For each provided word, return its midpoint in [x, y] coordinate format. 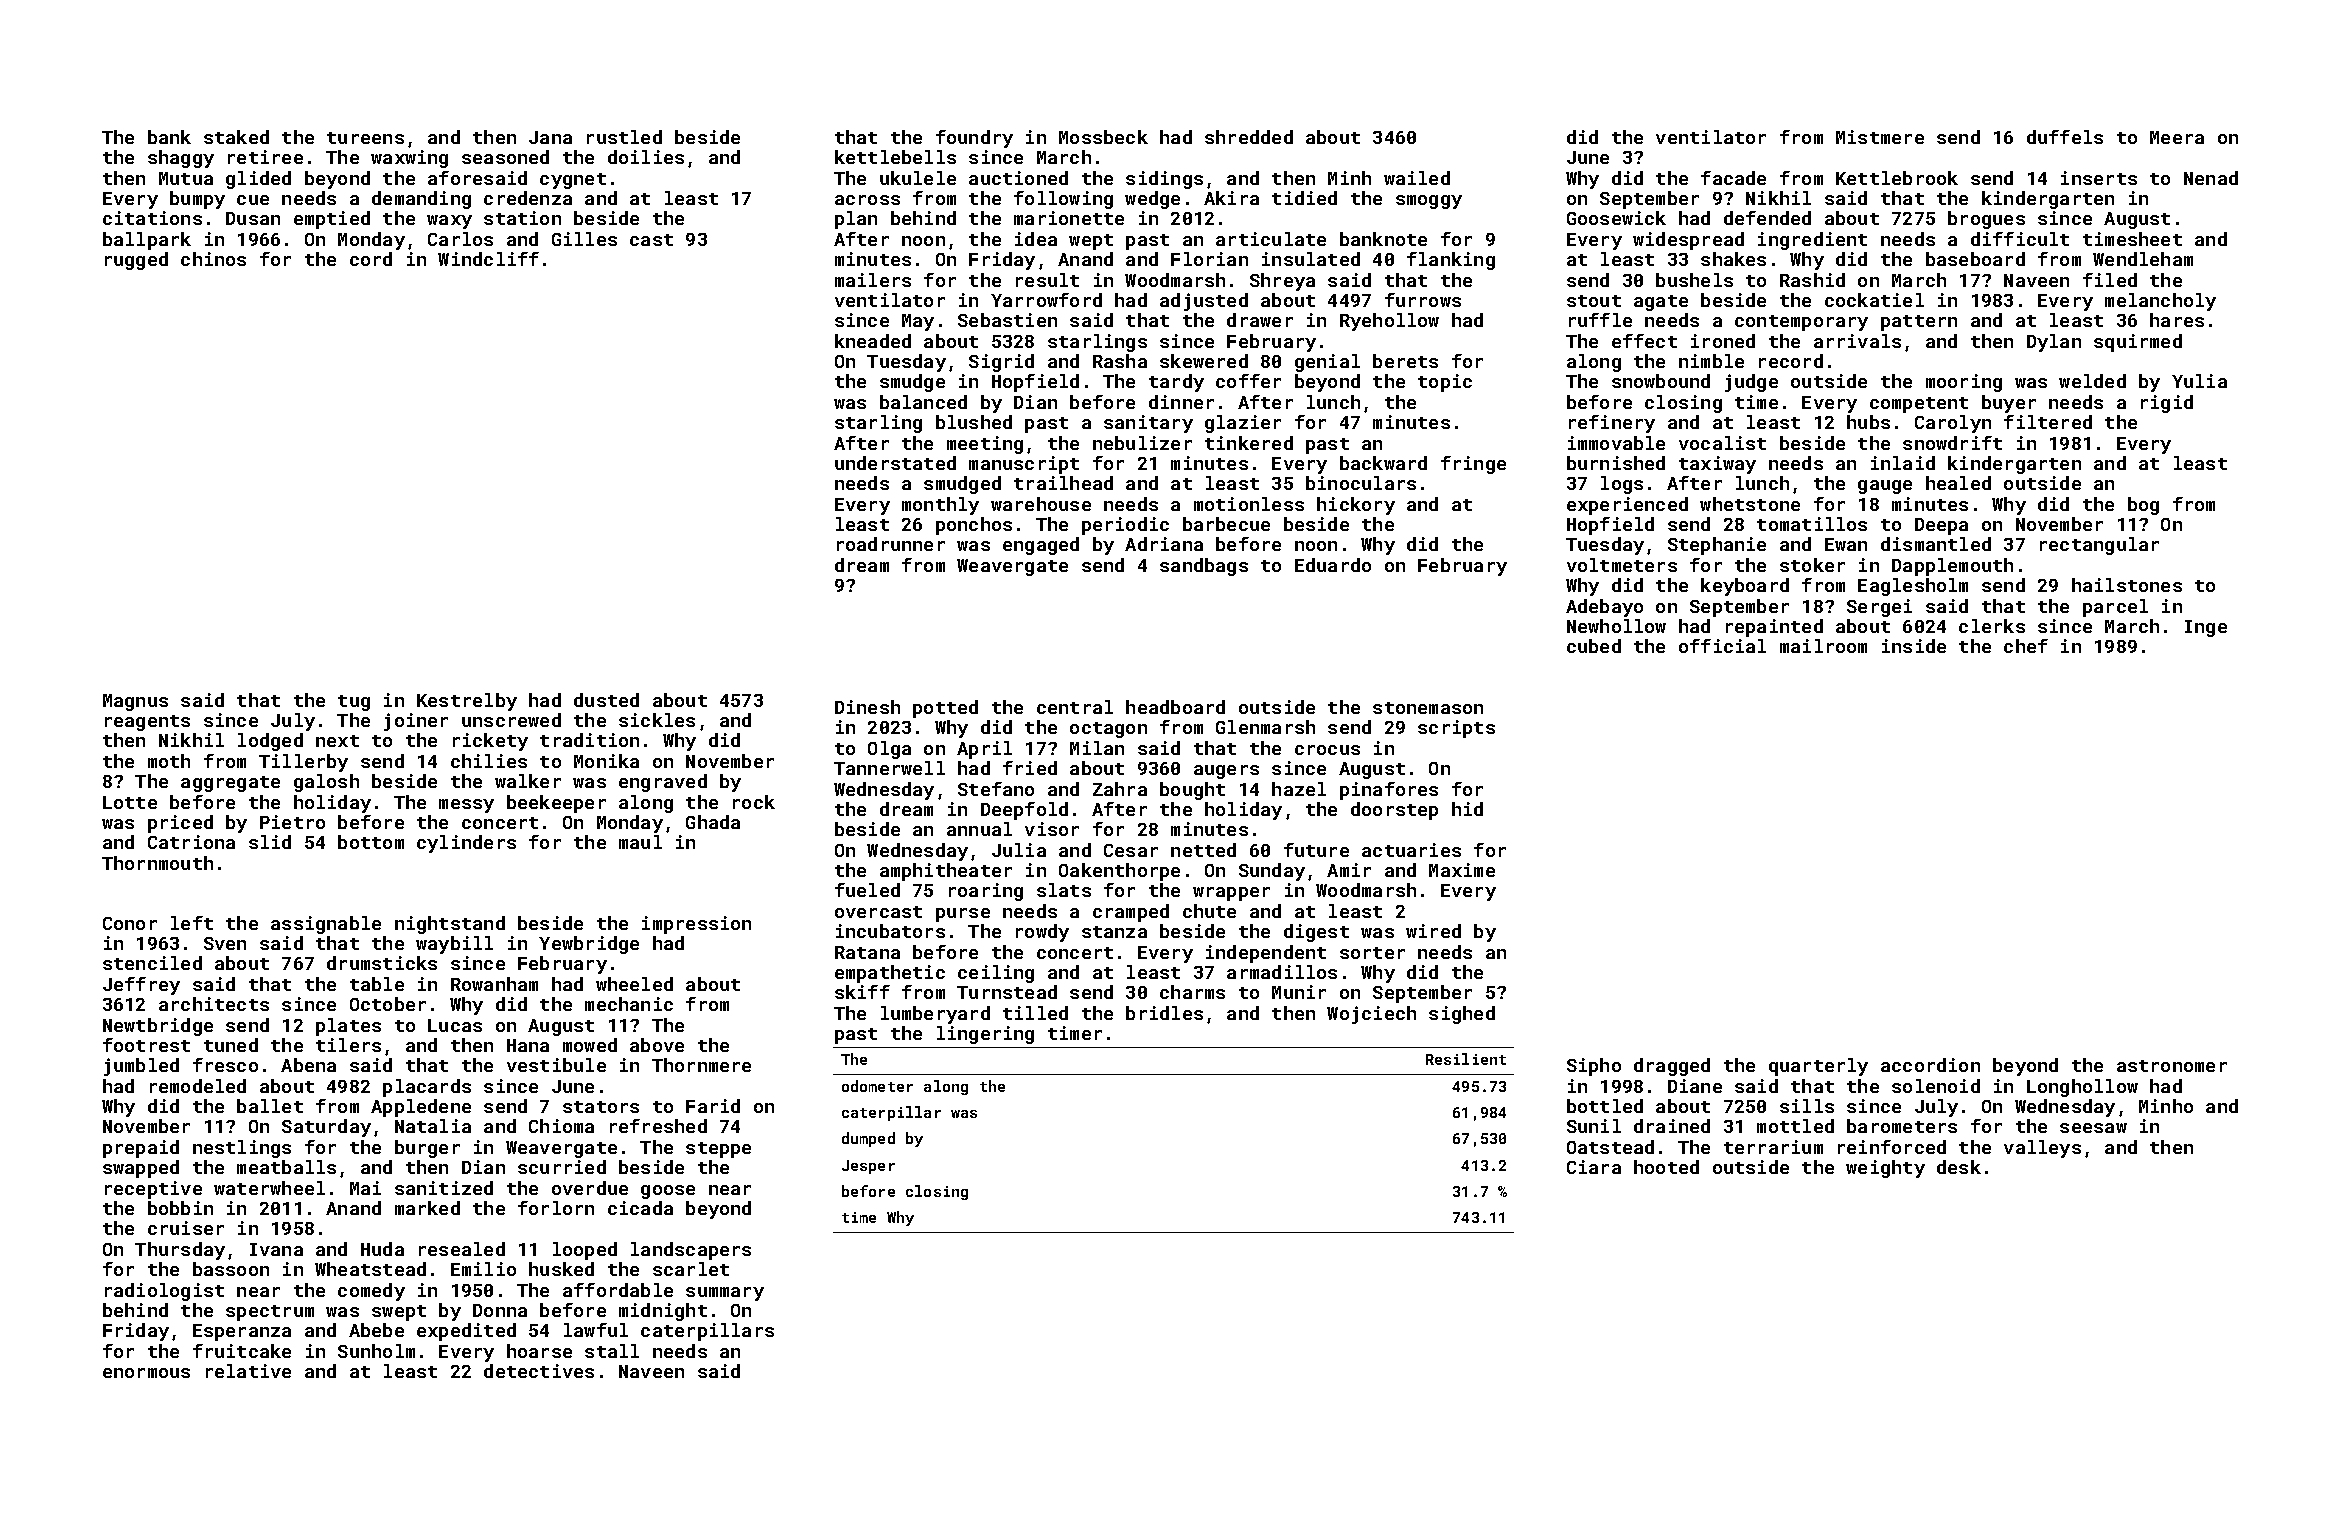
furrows [1423, 300]
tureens [365, 138]
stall [612, 1351]
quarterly [1818, 1067]
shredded [1249, 137]
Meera [2177, 137]
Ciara [1594, 1167]
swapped [141, 1169]
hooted [1666, 1167]
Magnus [135, 702]
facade [1733, 178]
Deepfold [1024, 811]
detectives [539, 1371]
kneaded [873, 341]
